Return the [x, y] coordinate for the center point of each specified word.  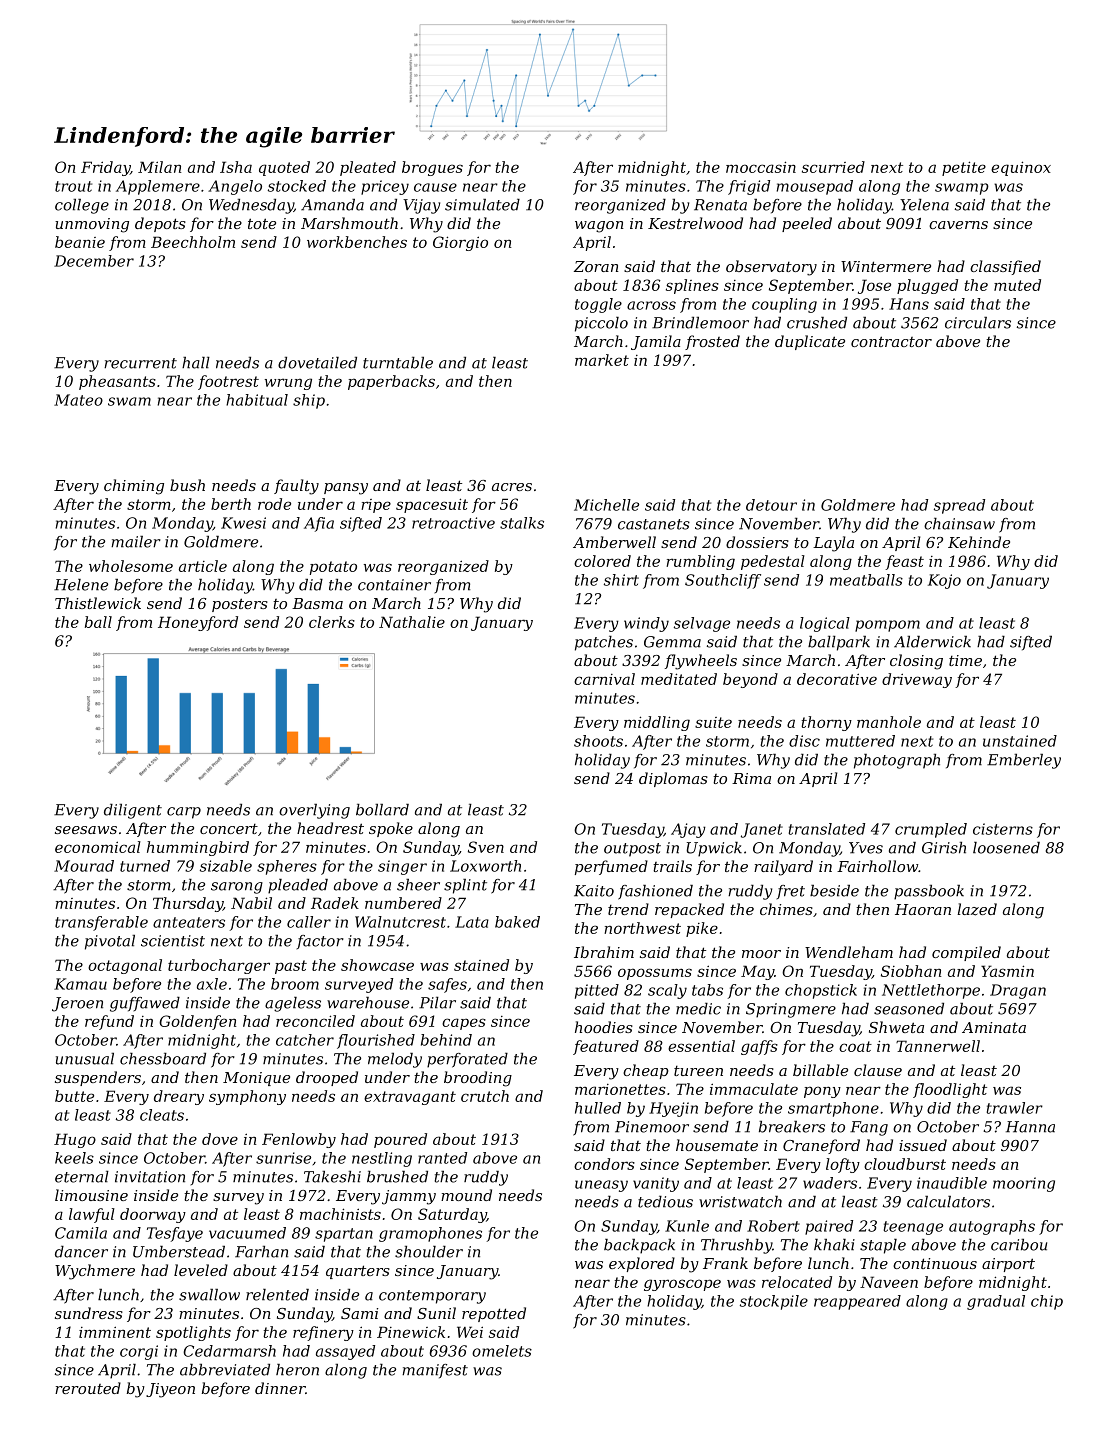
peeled [807, 224]
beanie [80, 242]
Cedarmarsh [229, 1351]
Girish [944, 848]
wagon [599, 227]
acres [512, 487]
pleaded [298, 886]
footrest [228, 382]
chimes [786, 909]
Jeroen [77, 1004]
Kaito [594, 891]
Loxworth [485, 866]
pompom [887, 626]
